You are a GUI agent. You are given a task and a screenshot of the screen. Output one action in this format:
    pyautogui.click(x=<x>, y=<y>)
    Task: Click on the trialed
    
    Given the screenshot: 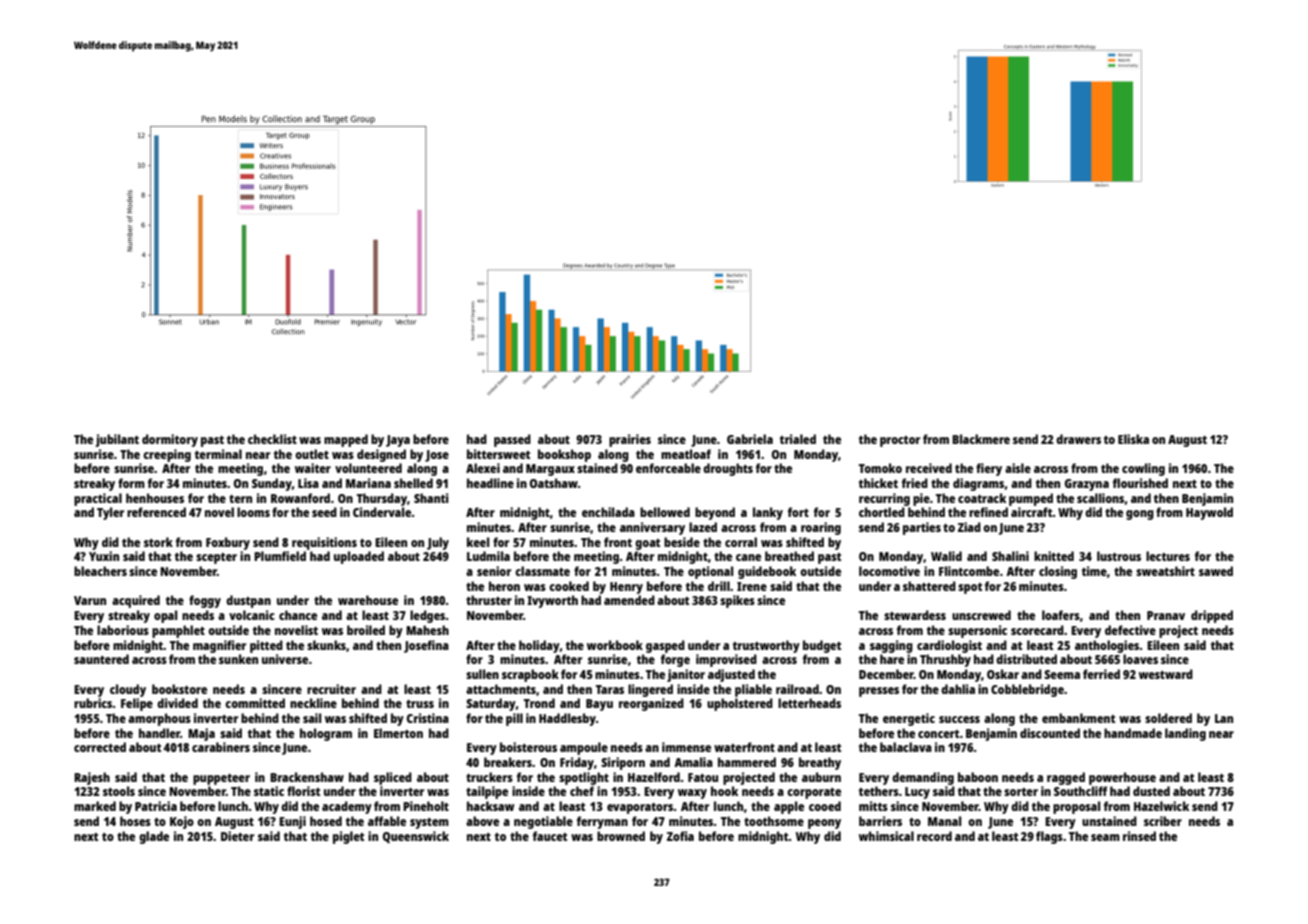 What is the action you would take?
    pyautogui.click(x=797, y=439)
